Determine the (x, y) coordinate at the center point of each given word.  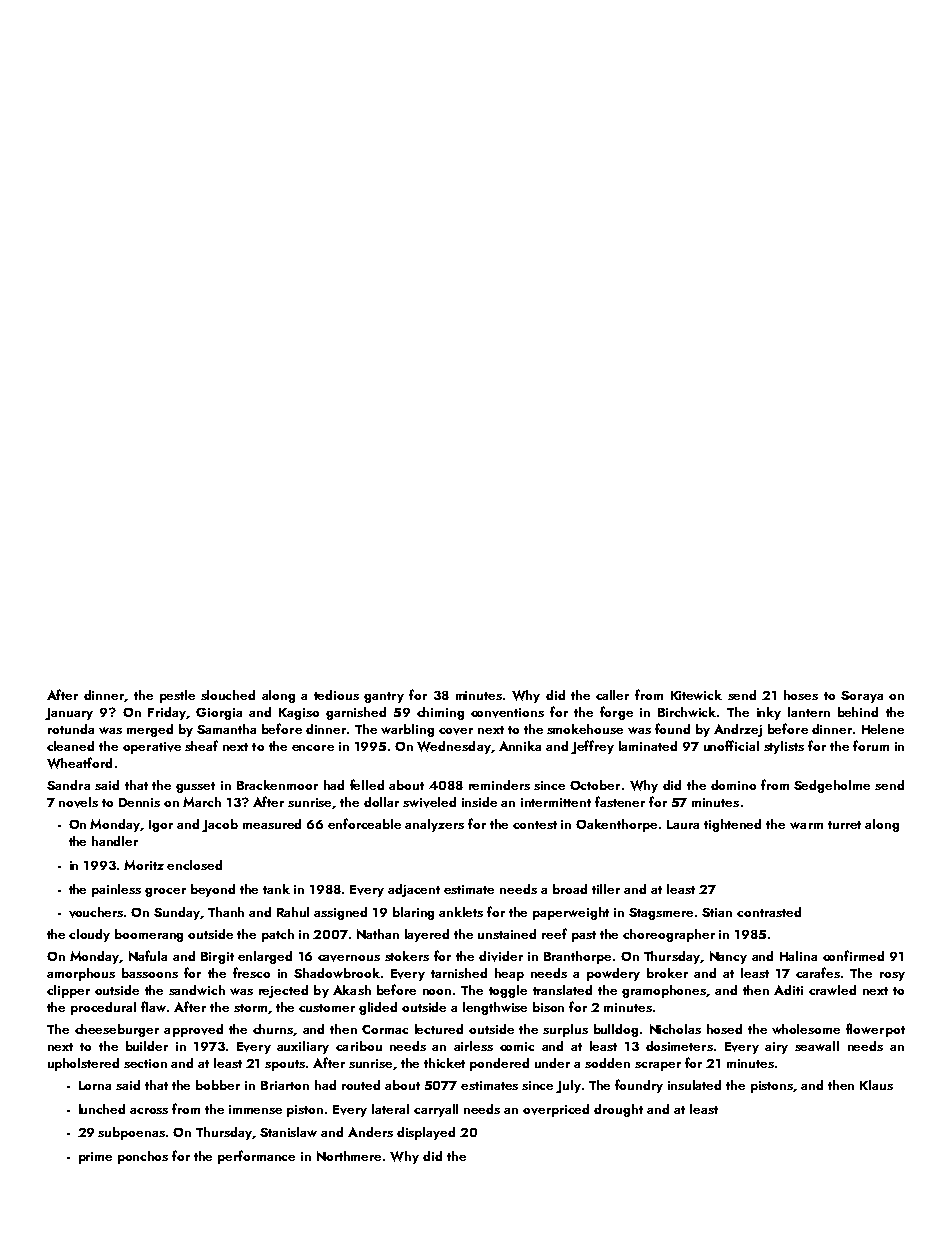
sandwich (197, 990)
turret (844, 825)
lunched (102, 1109)
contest (535, 825)
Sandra (68, 785)
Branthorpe (577, 957)
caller (612, 695)
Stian (717, 912)
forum (871, 745)
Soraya (862, 697)
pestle (177, 696)
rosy (892, 976)
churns (273, 1030)
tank (276, 889)
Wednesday (454, 747)
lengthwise (495, 1008)
